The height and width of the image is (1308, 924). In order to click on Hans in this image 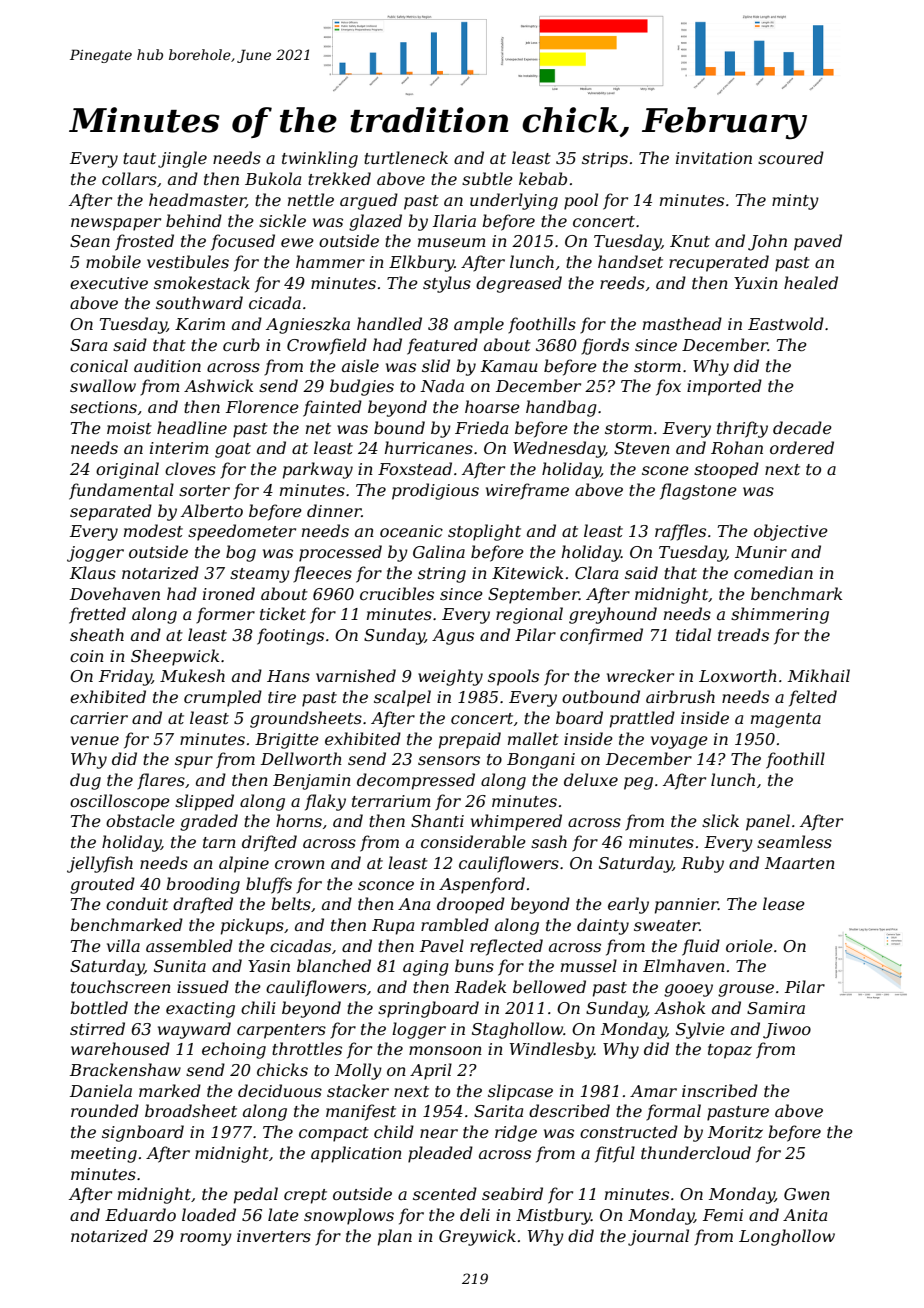, I will do `click(288, 676)`.
